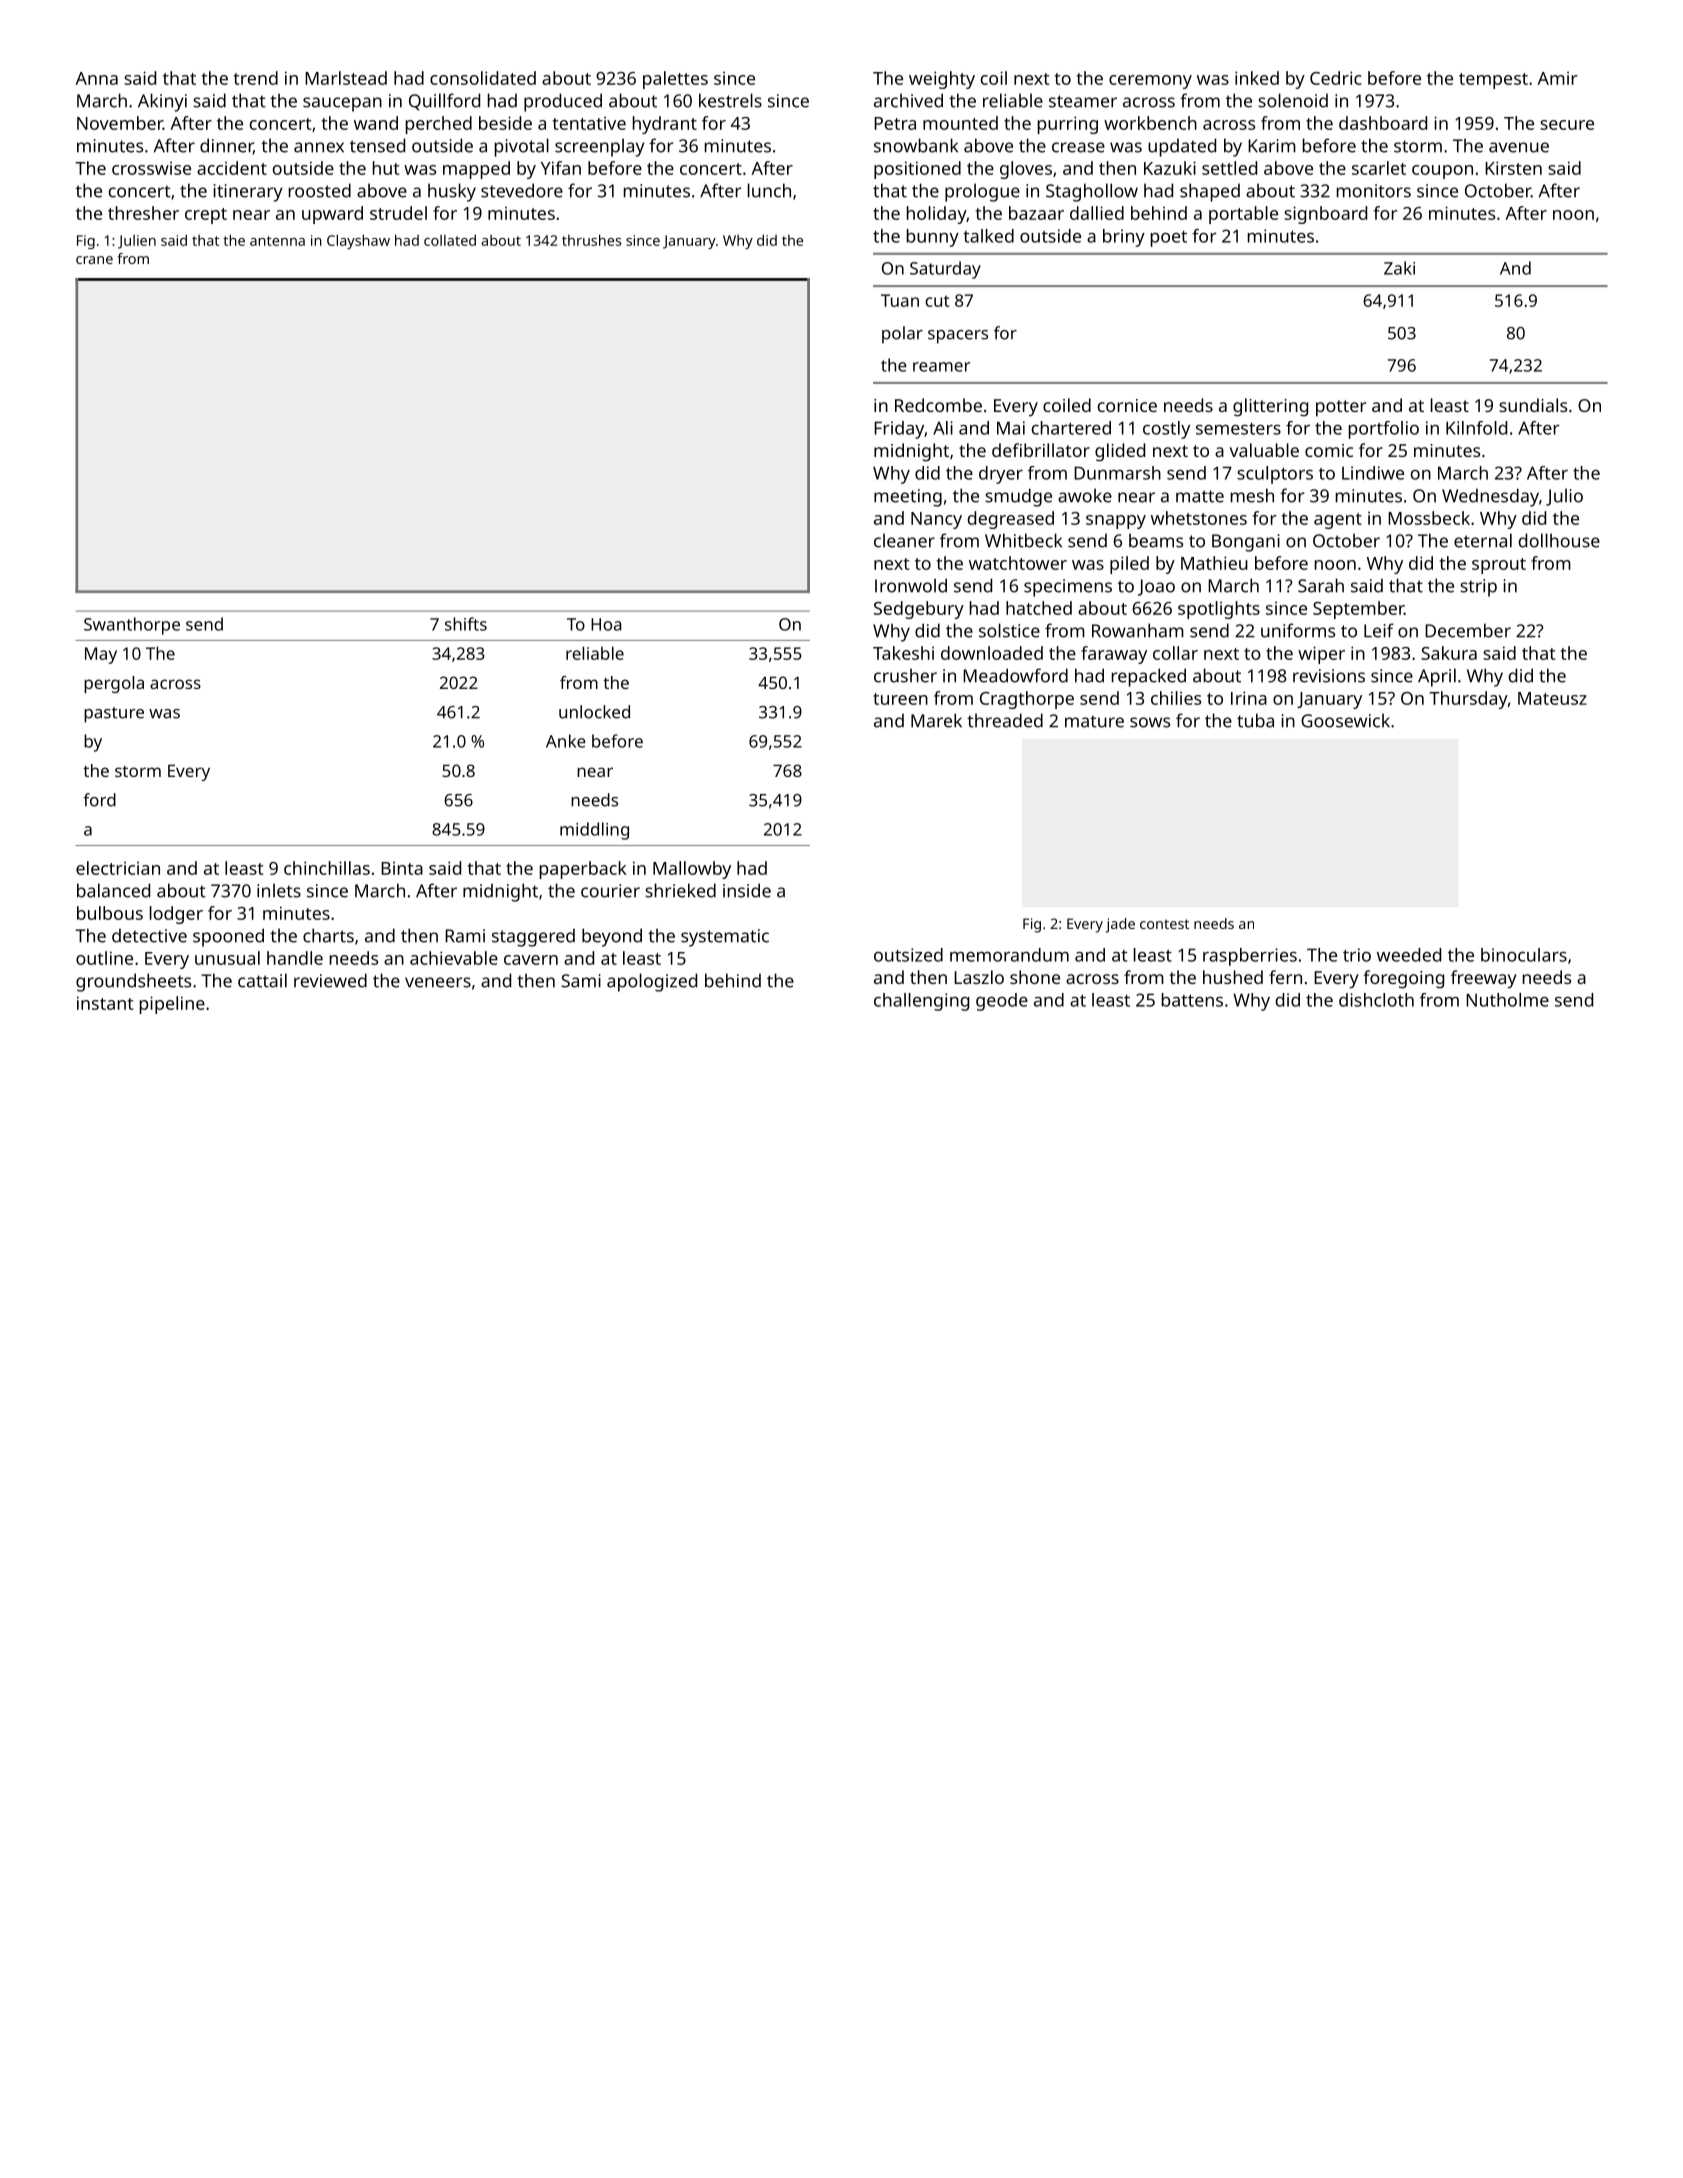 The image size is (1683, 2178). What do you see at coordinates (911, 585) in the document?
I see `Ironwold` at bounding box center [911, 585].
